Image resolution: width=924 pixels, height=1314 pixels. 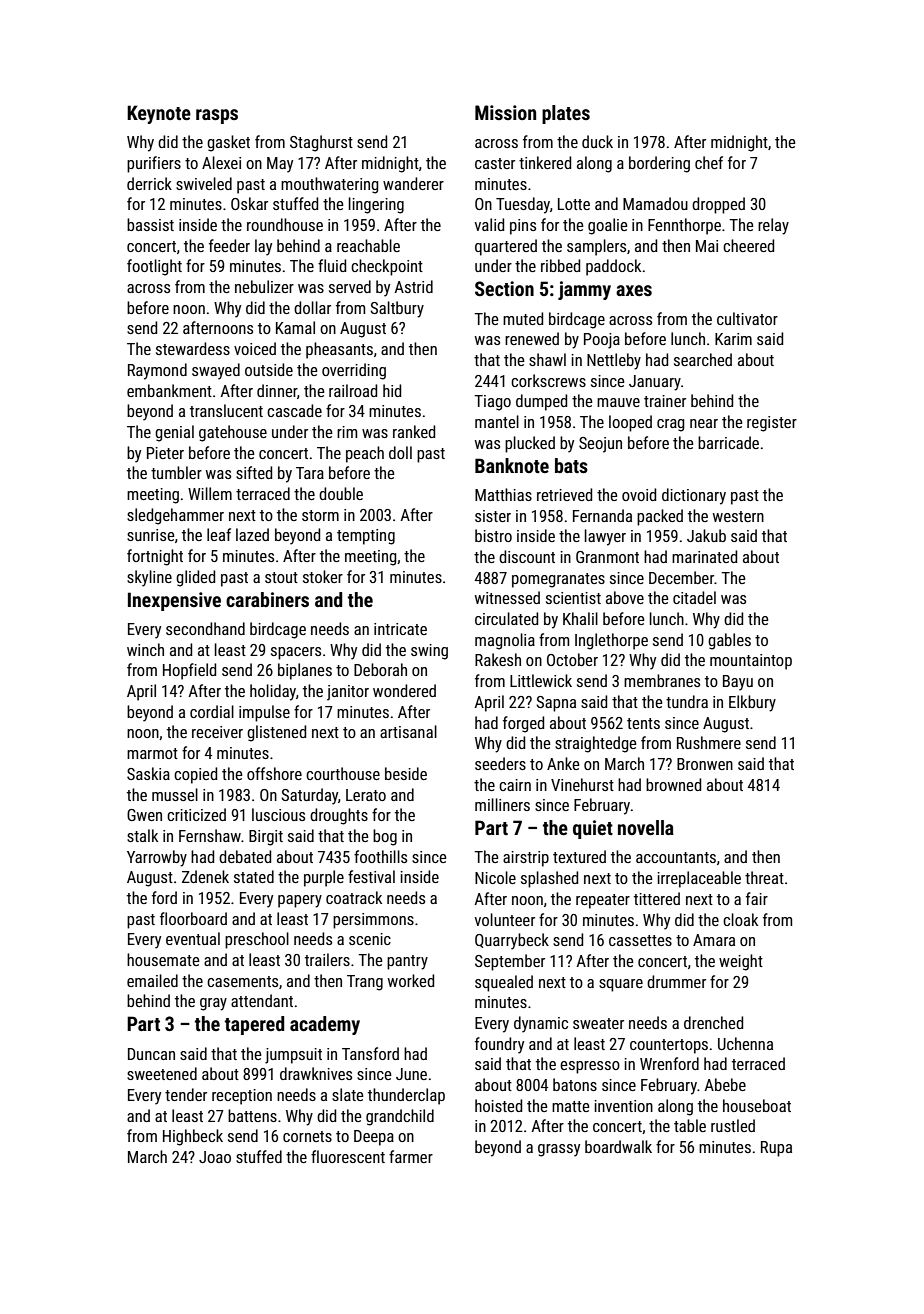 What do you see at coordinates (773, 226) in the screenshot?
I see `relay` at bounding box center [773, 226].
